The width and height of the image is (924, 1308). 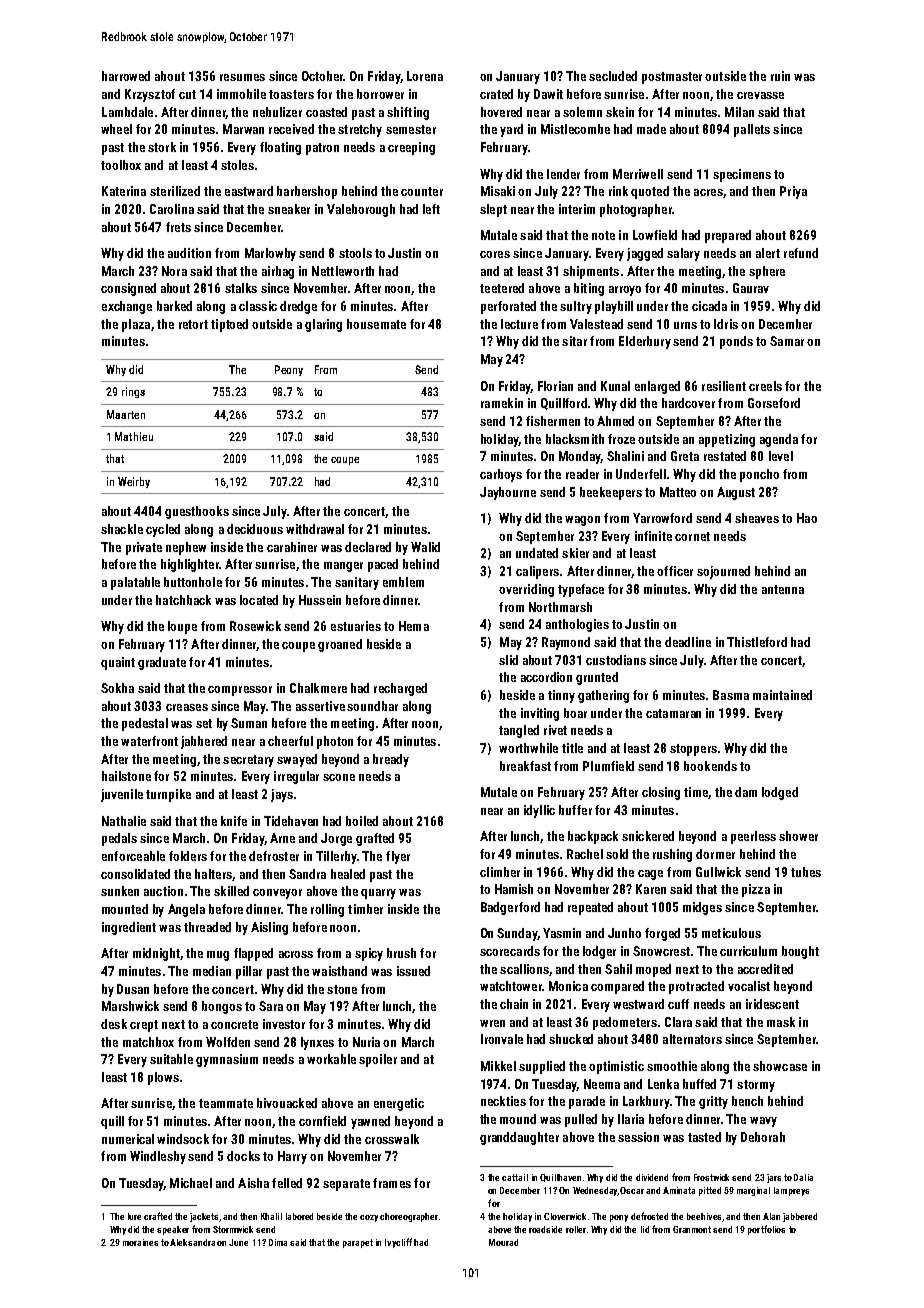 I want to click on resilient, so click(x=724, y=386).
